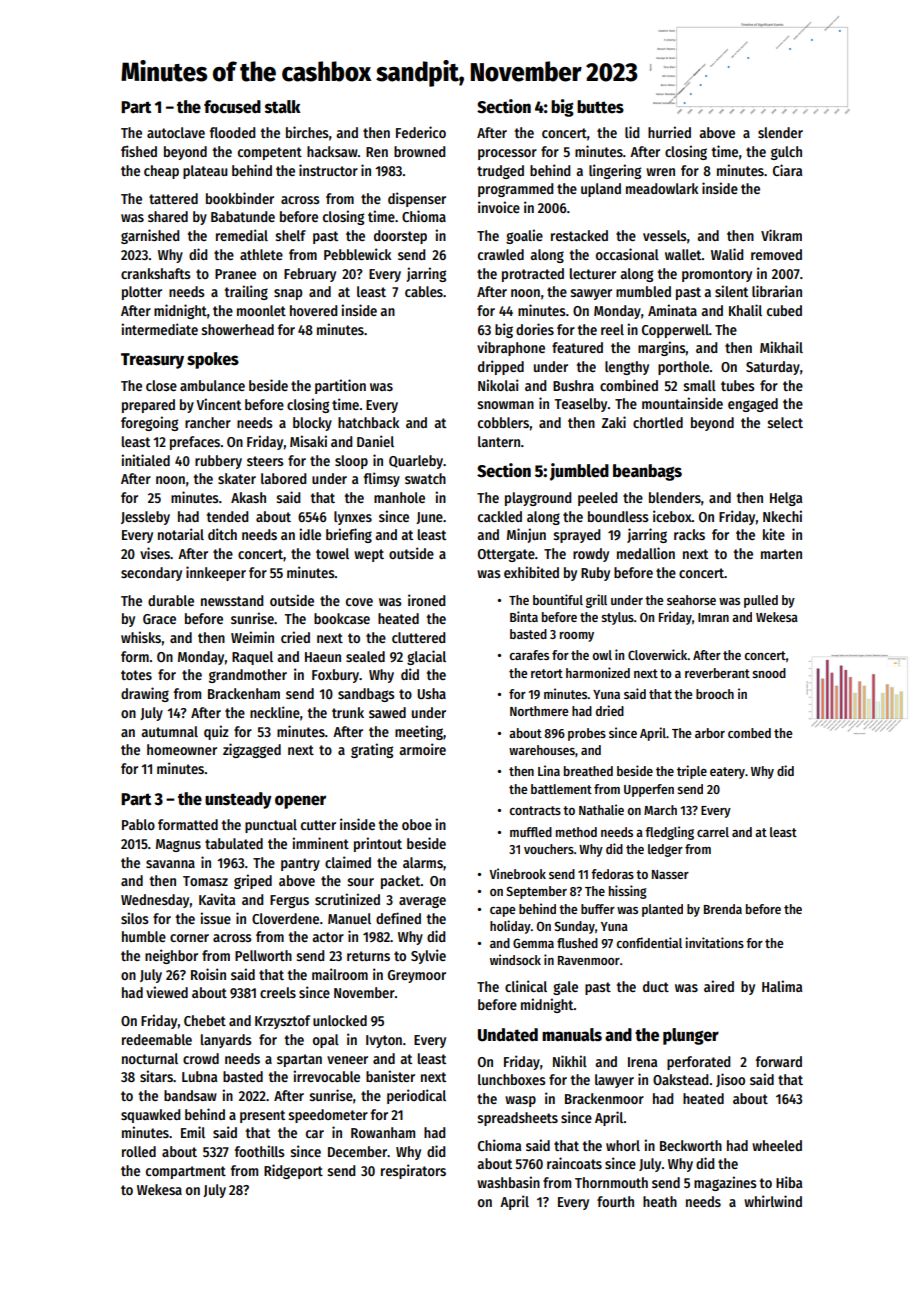  What do you see at coordinates (579, 472) in the page?
I see `jumbled` at bounding box center [579, 472].
